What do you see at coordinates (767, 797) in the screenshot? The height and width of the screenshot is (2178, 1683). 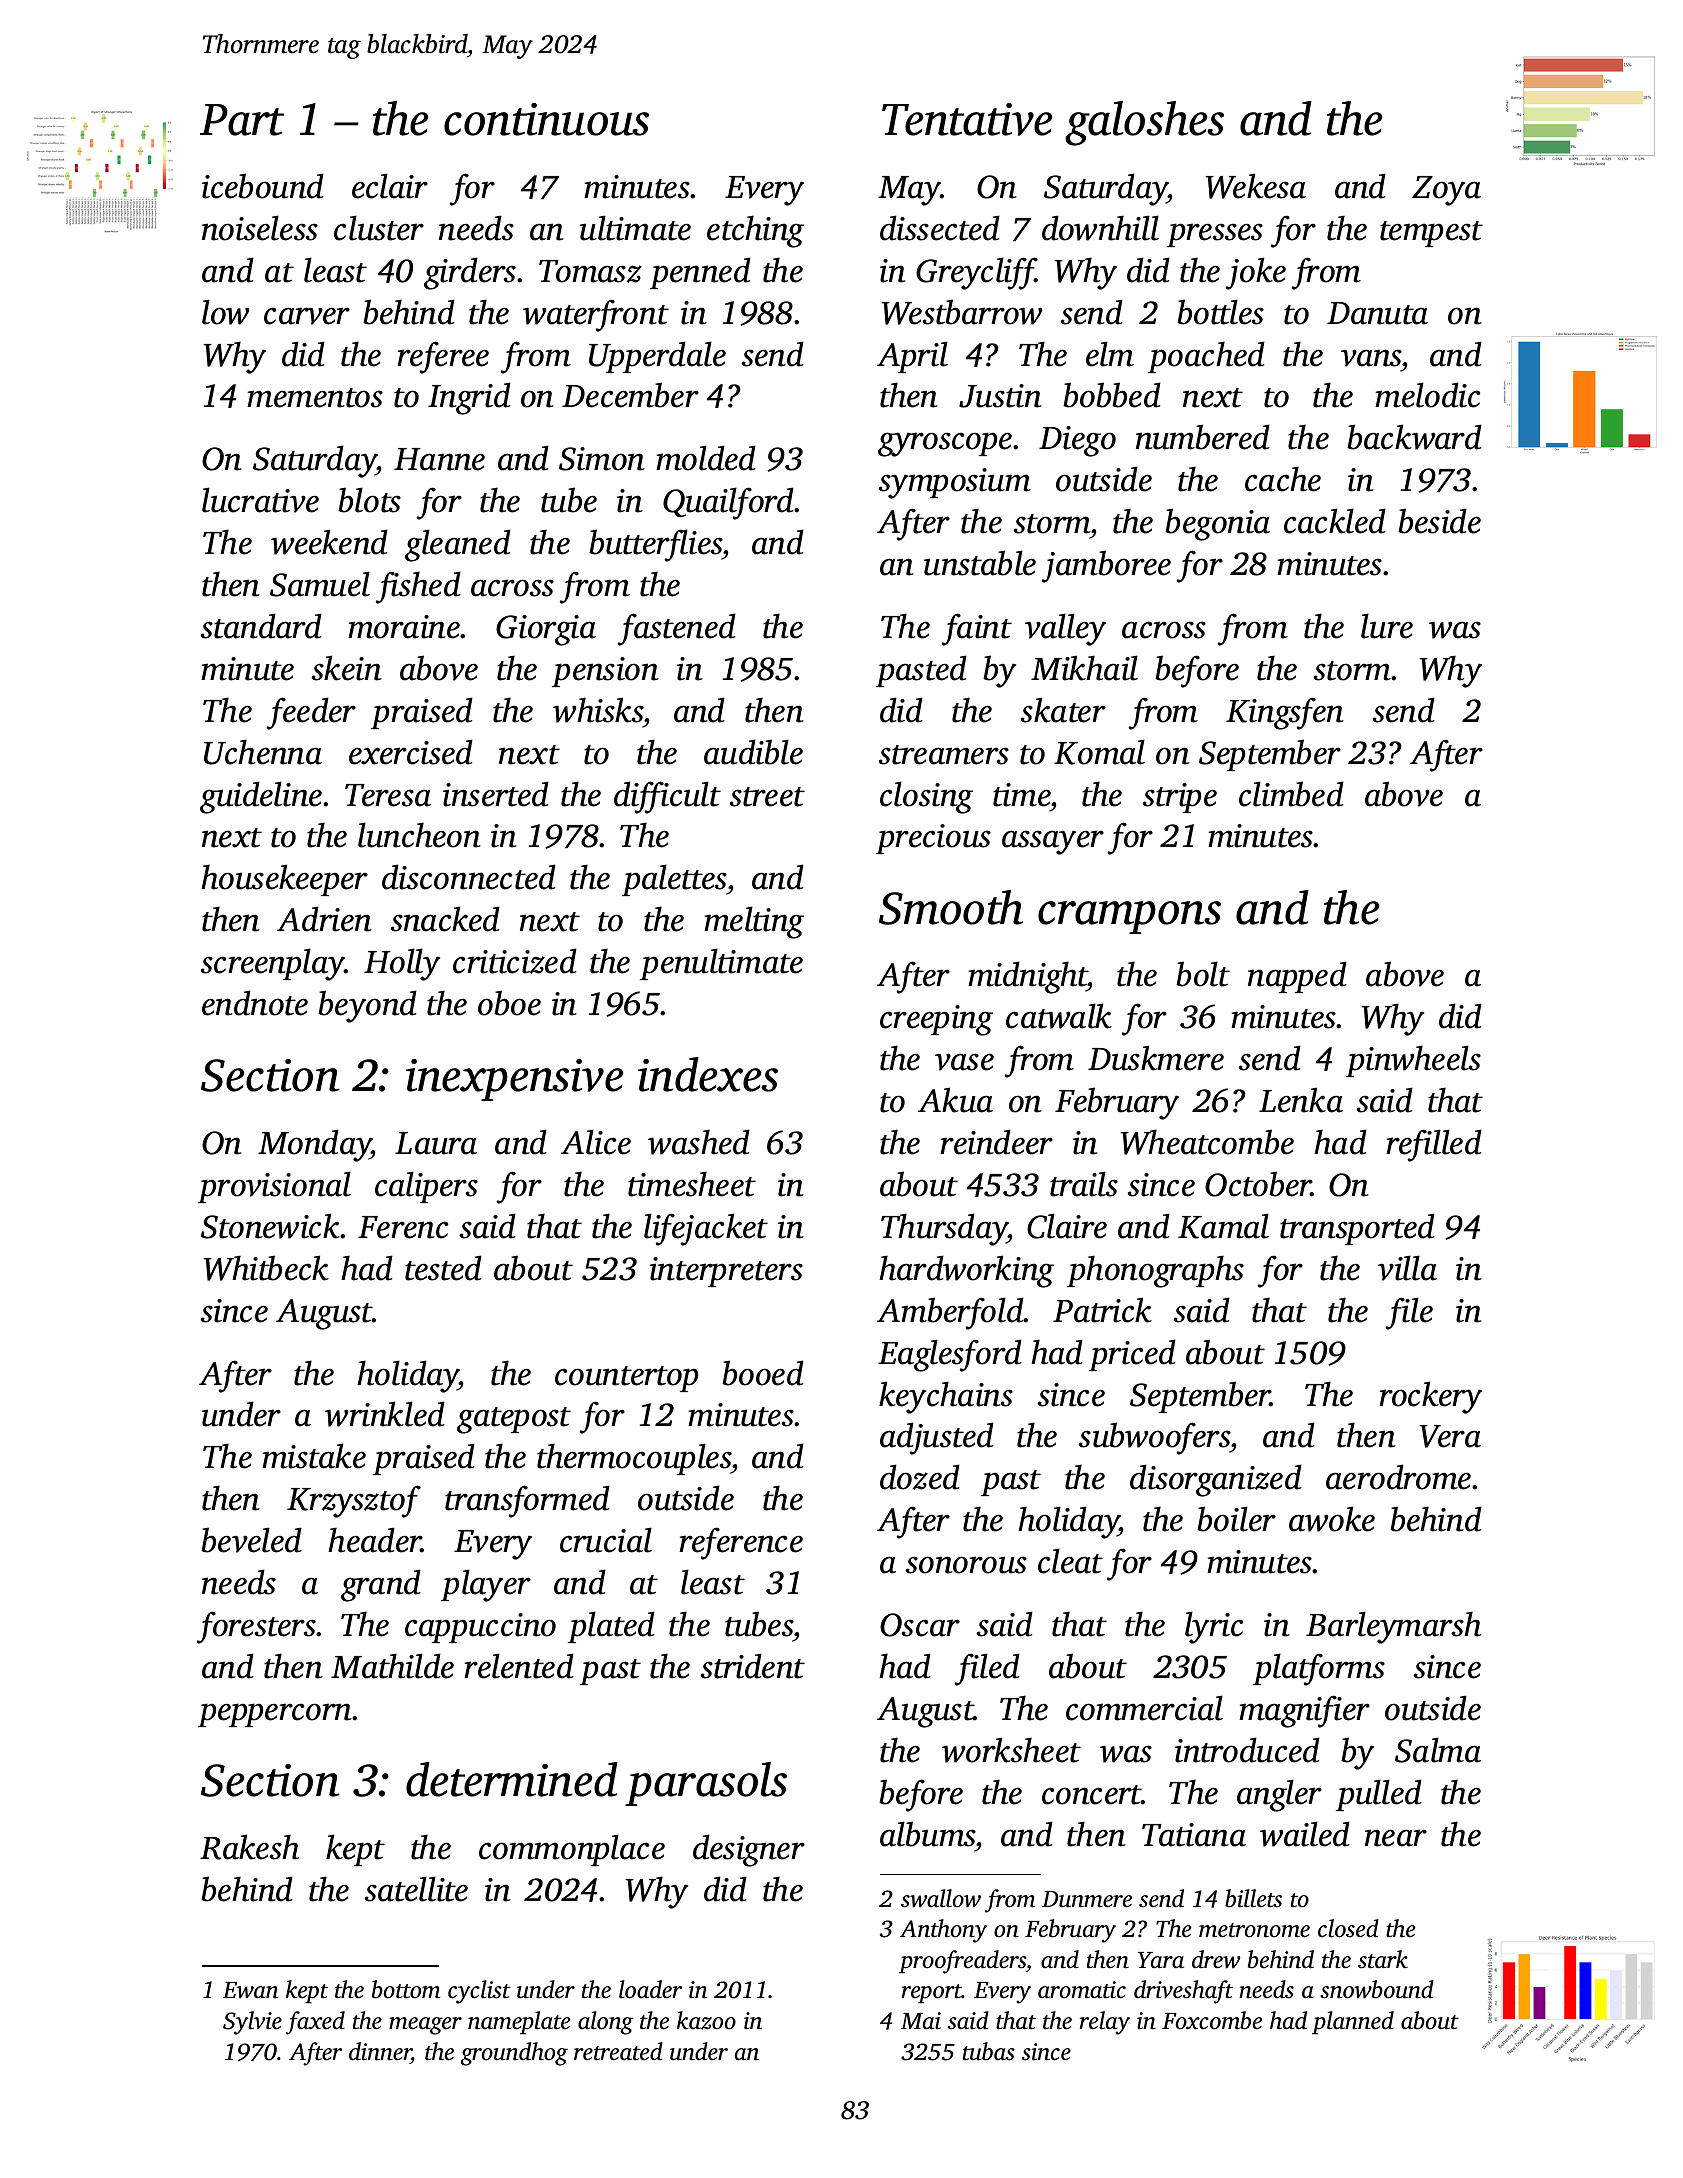 I see `street` at bounding box center [767, 797].
